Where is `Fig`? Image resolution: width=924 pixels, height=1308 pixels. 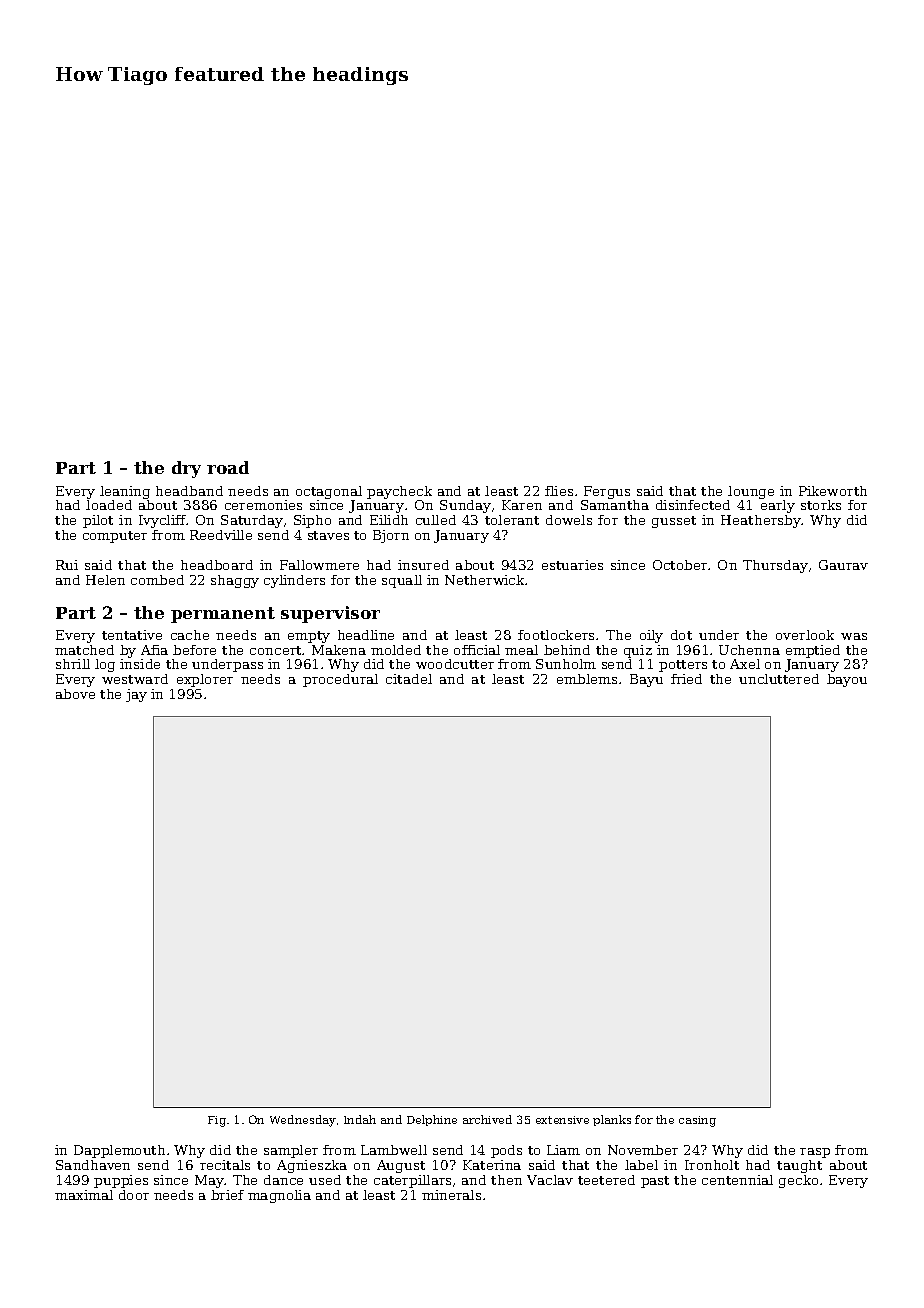
Fig is located at coordinates (217, 1121).
